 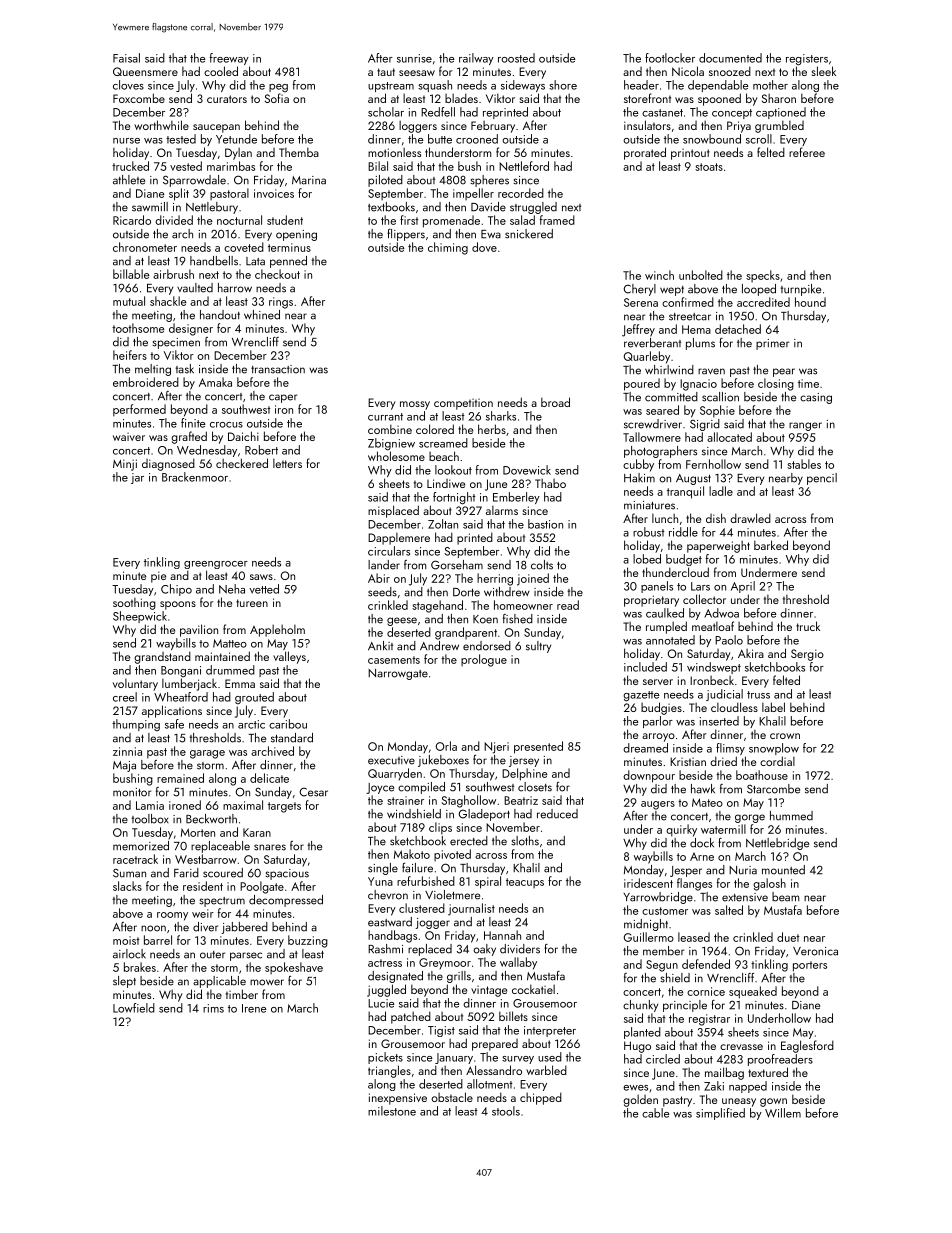 I want to click on documented, so click(x=730, y=58).
